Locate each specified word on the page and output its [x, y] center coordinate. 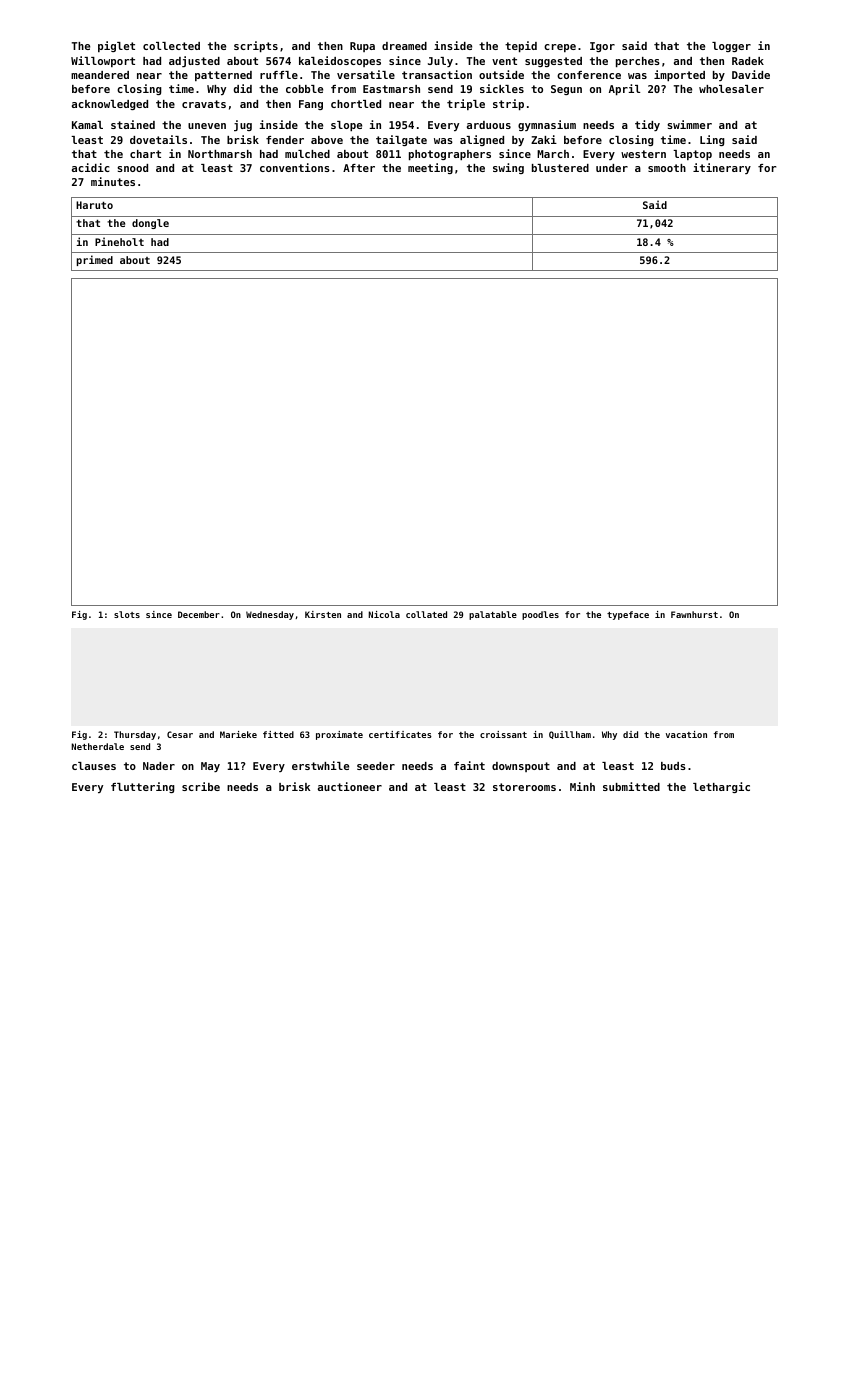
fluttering [143, 787]
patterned [223, 76]
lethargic [721, 787]
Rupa [362, 47]
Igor [602, 47]
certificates [400, 734]
